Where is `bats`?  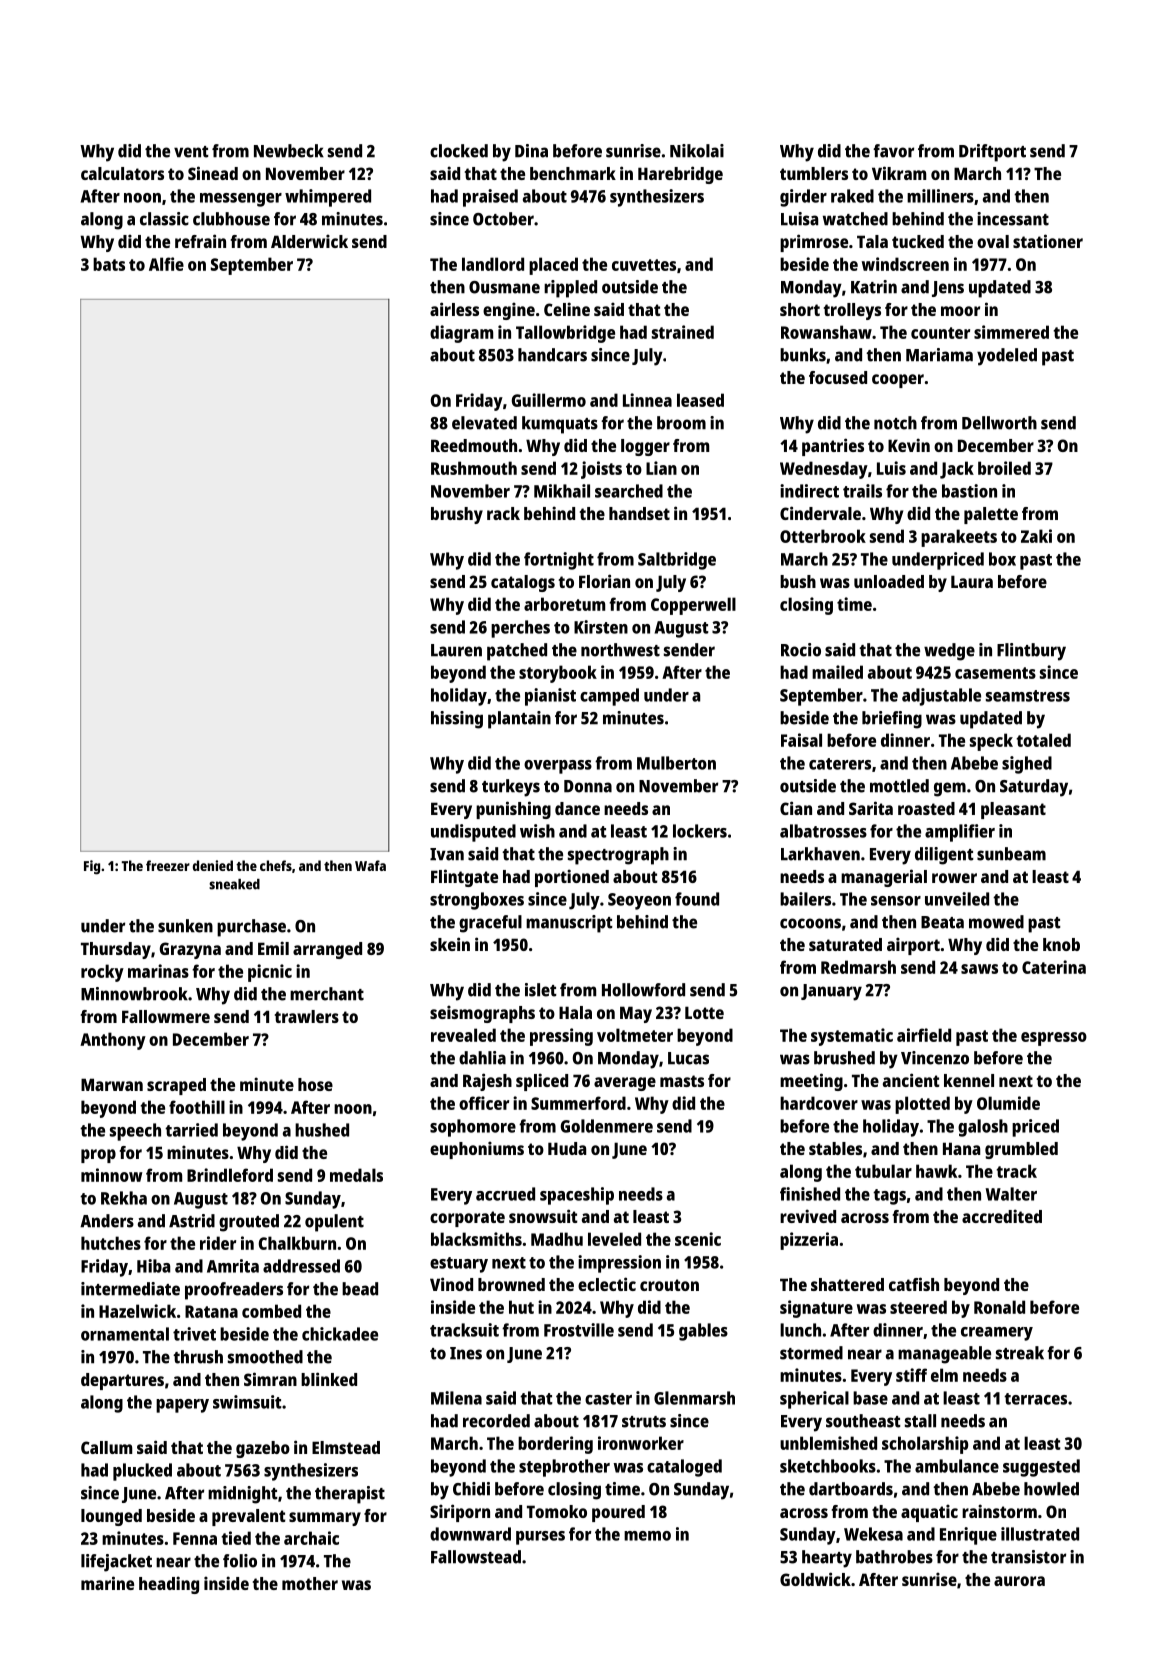
bats is located at coordinates (109, 264).
